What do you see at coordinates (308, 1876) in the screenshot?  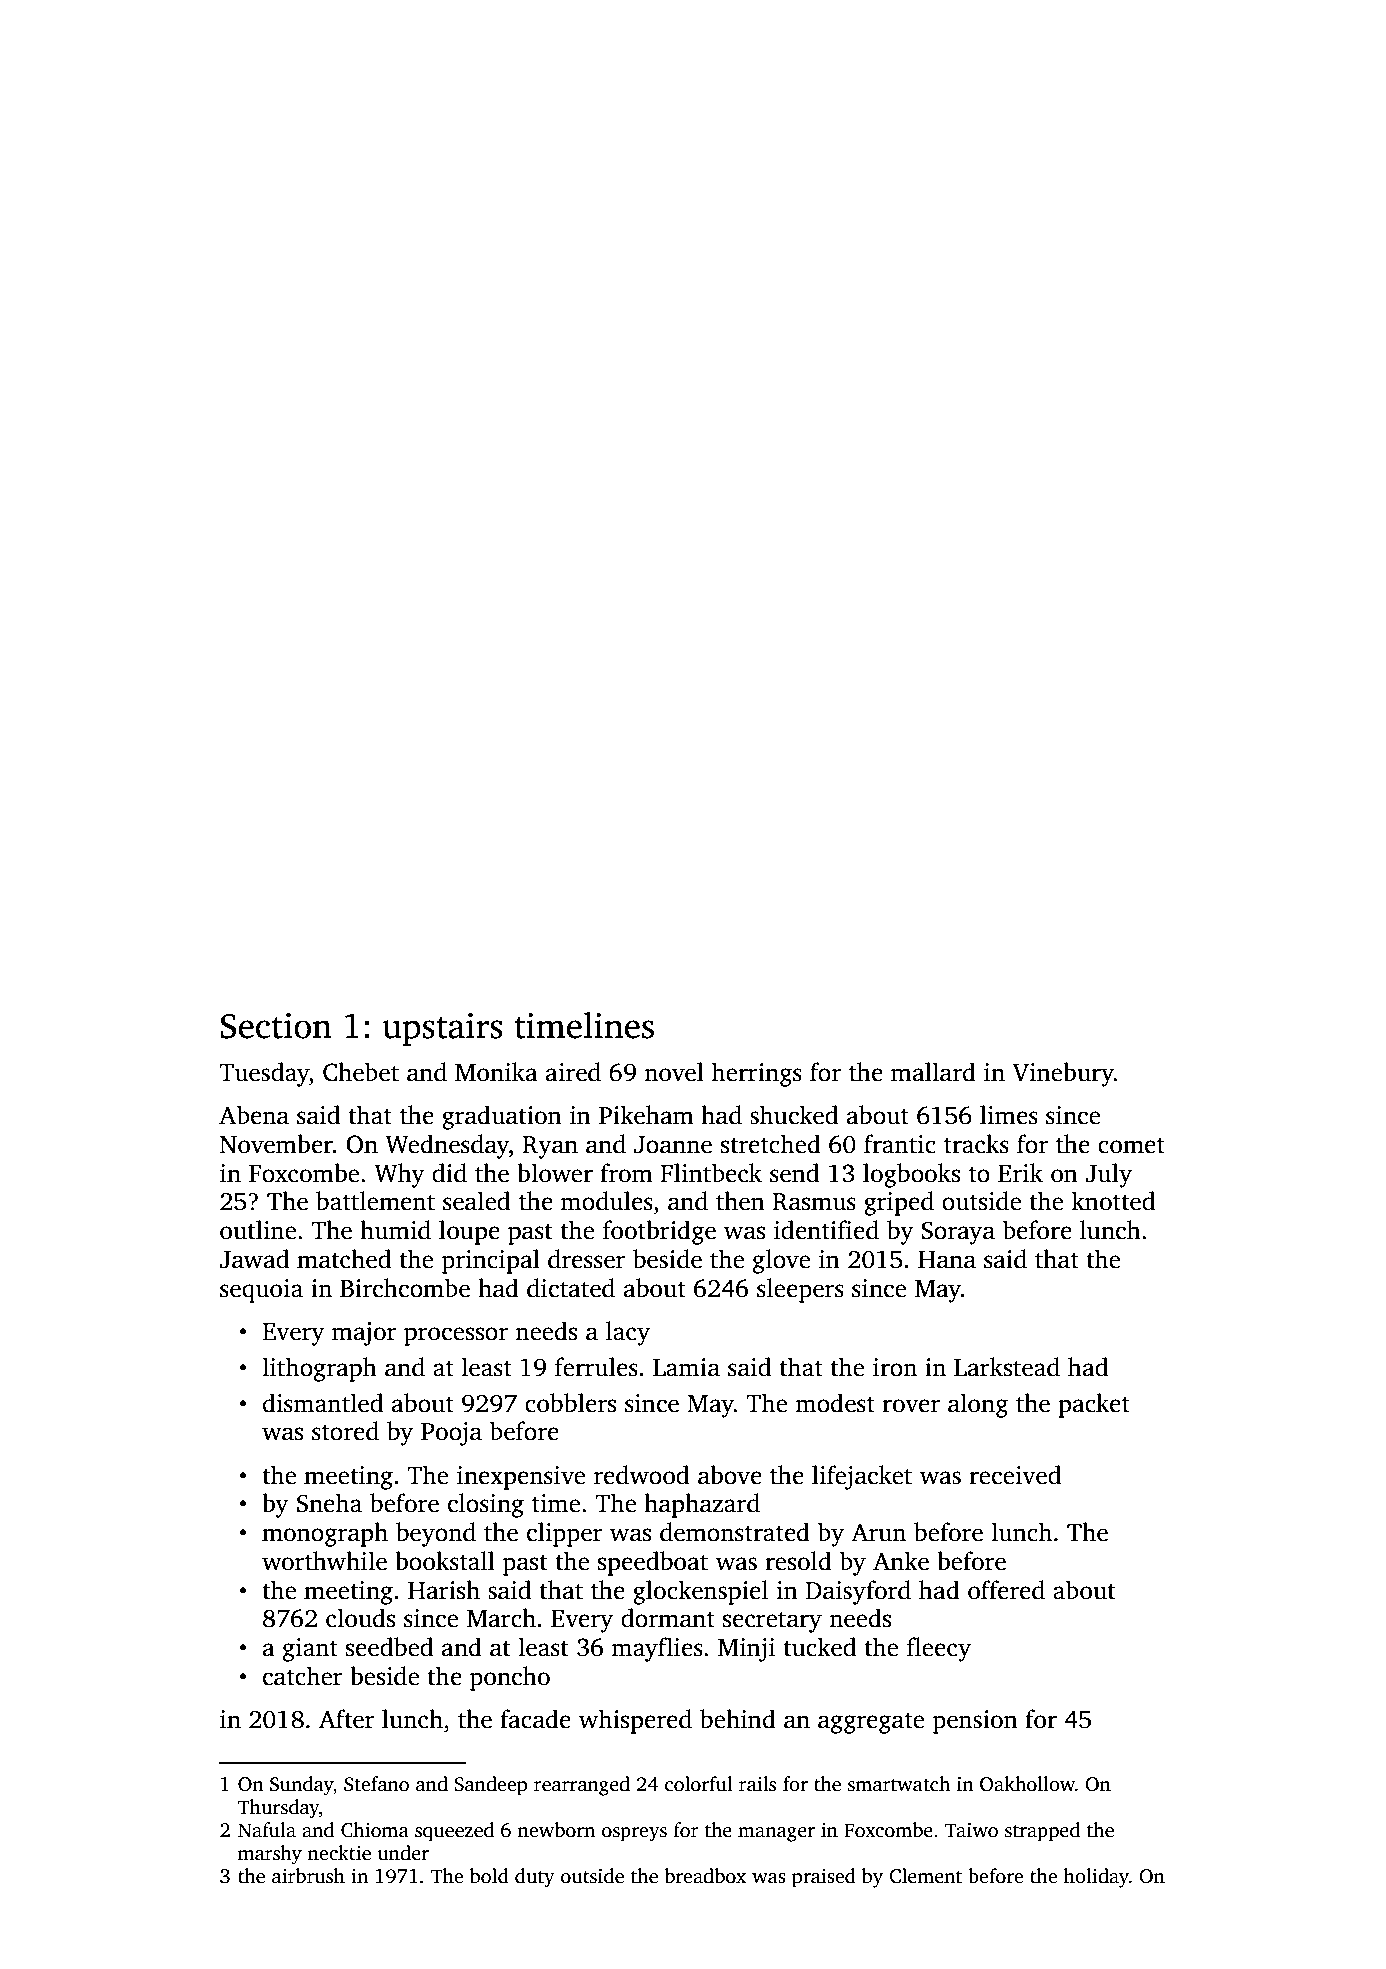 I see `airbrush` at bounding box center [308, 1876].
